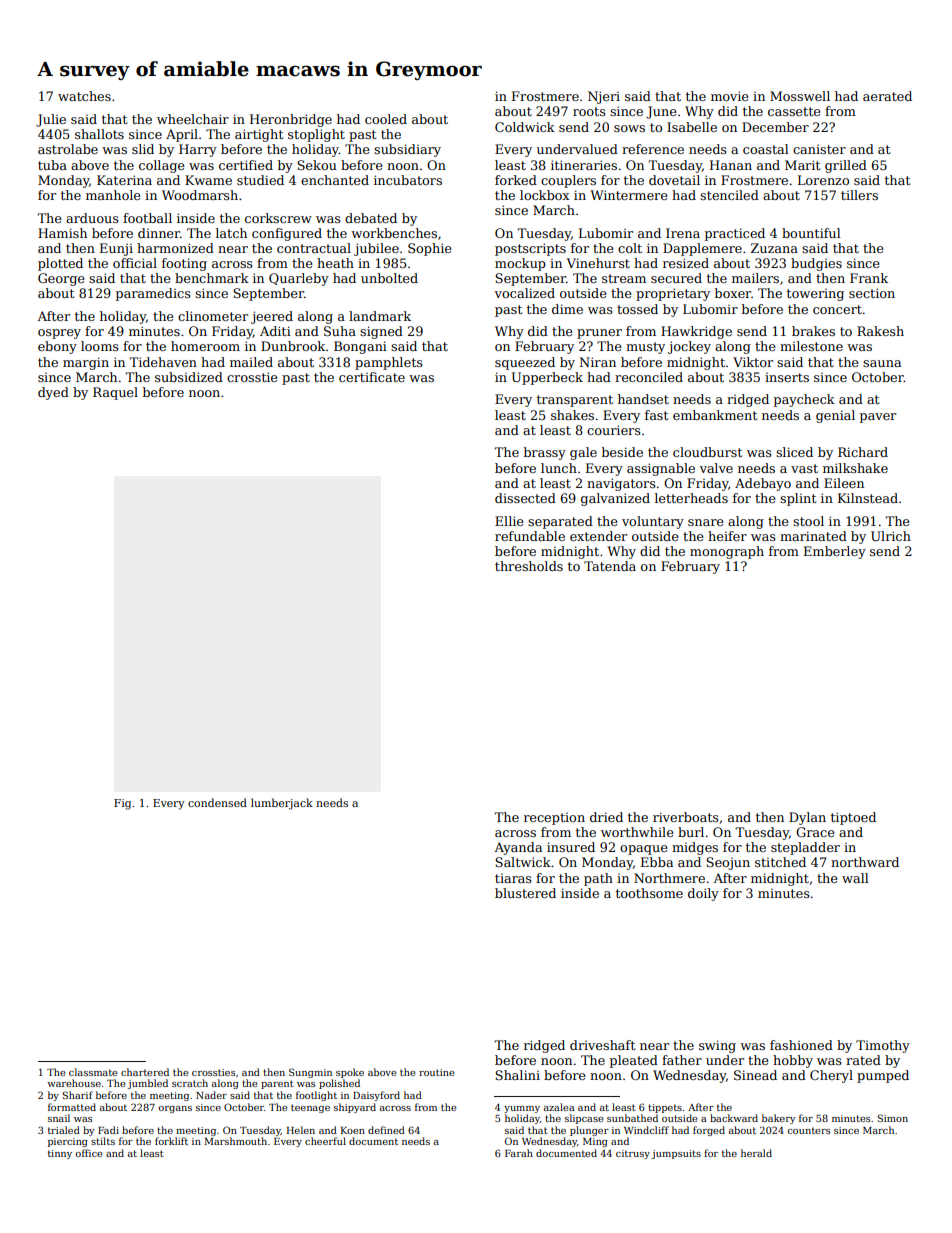 The height and width of the screenshot is (1233, 952). Describe the element at coordinates (62, 233) in the screenshot. I see `Hamish` at that location.
